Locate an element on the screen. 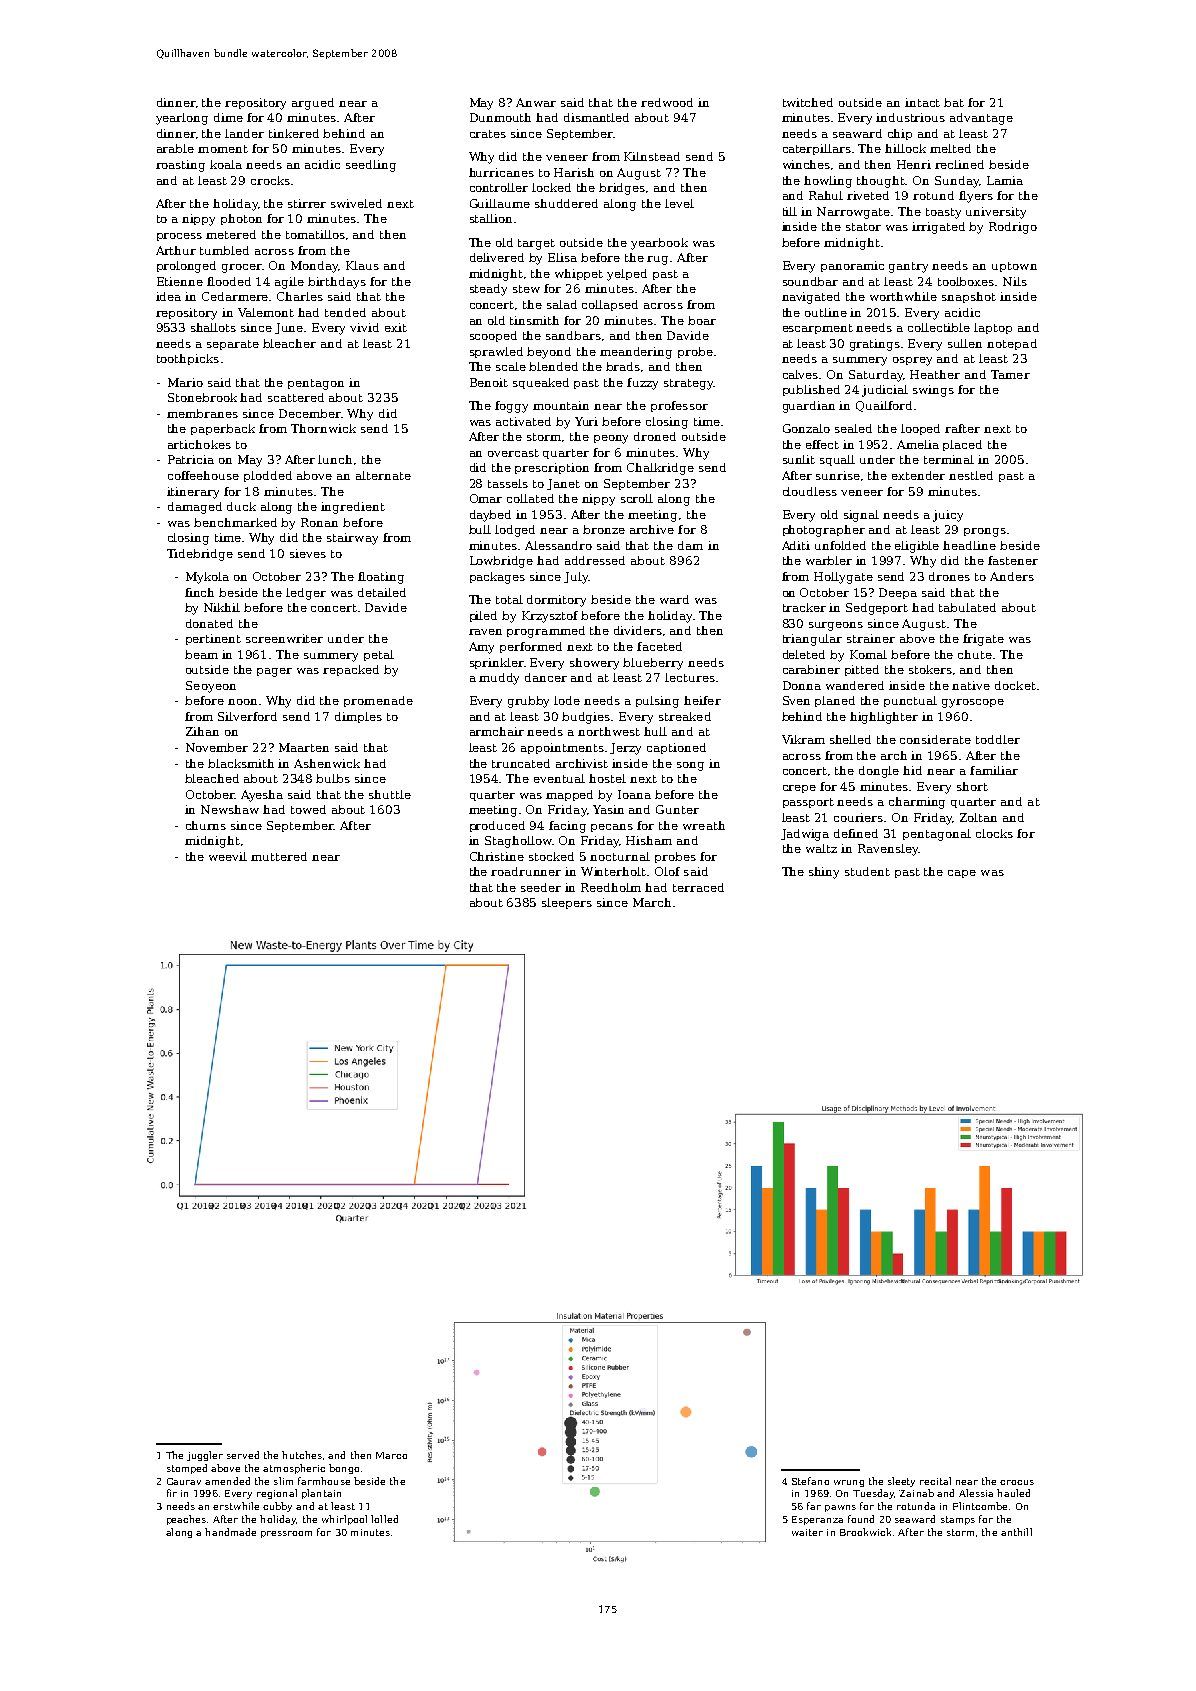  toddler is located at coordinates (998, 739).
